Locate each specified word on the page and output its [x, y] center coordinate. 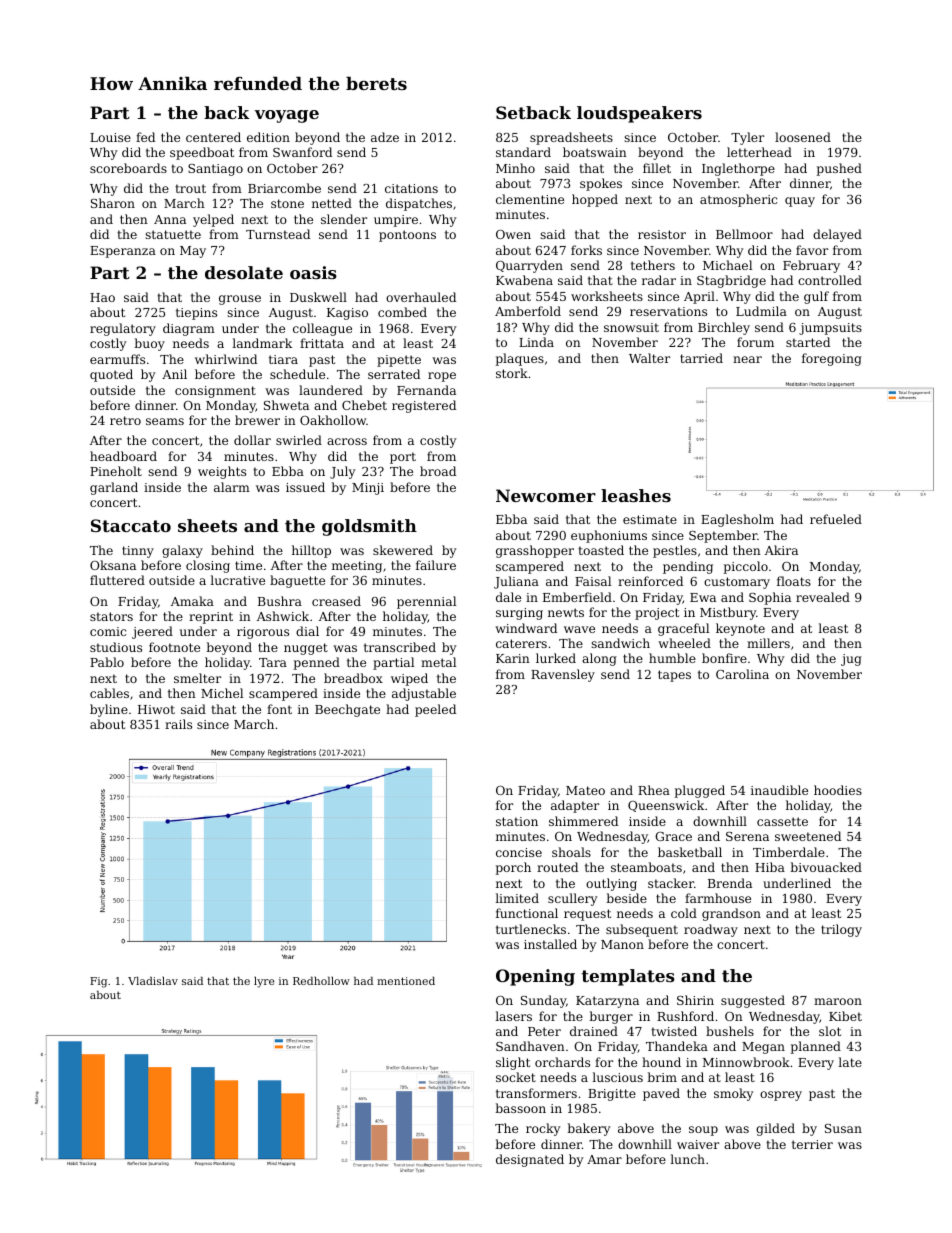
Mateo [585, 790]
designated [530, 1160]
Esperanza [123, 252]
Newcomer [546, 495]
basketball [690, 852]
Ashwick [283, 616]
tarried [701, 358]
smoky [733, 1094]
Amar [604, 1159]
